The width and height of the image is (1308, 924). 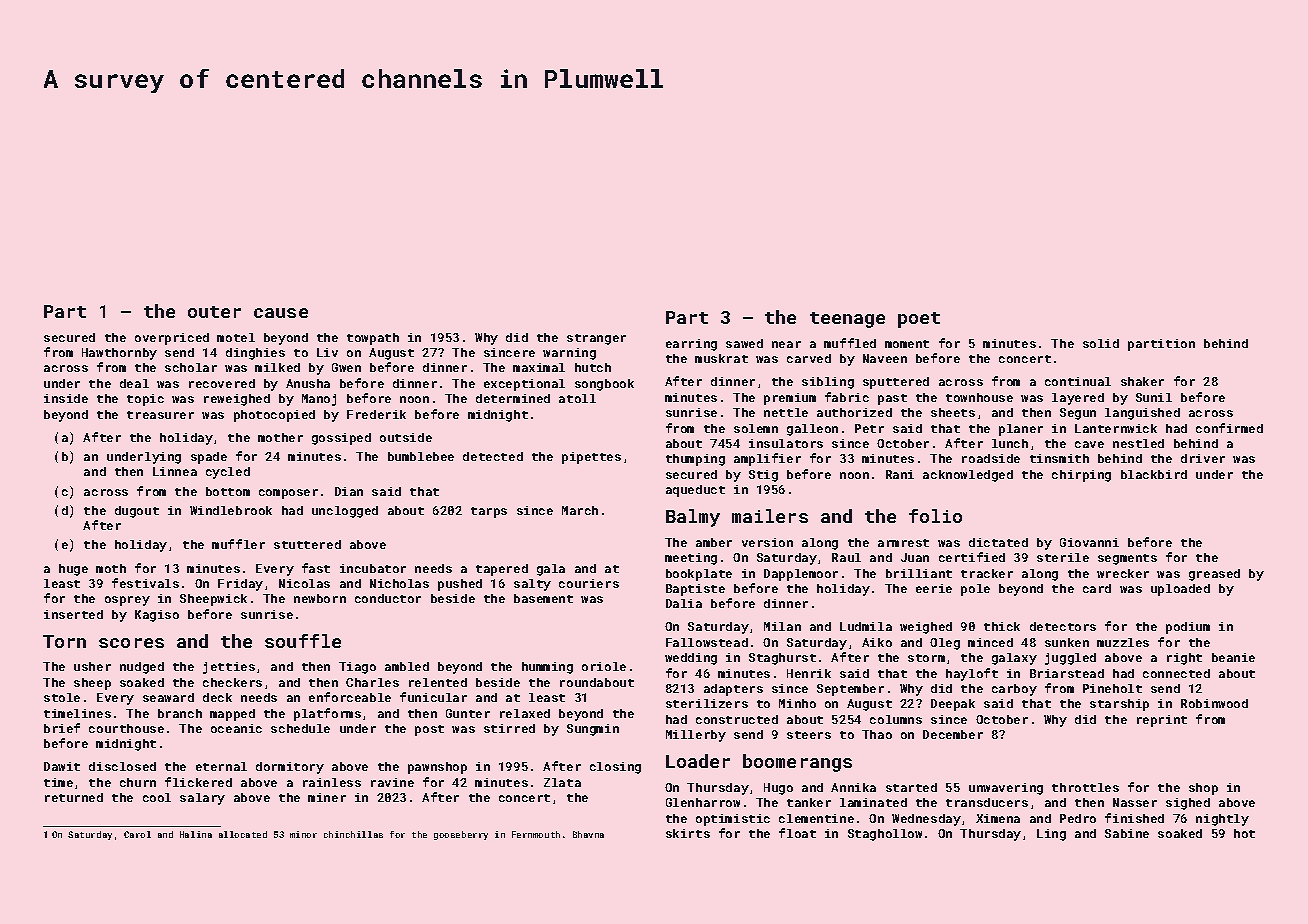 I want to click on segments, so click(x=1127, y=559).
